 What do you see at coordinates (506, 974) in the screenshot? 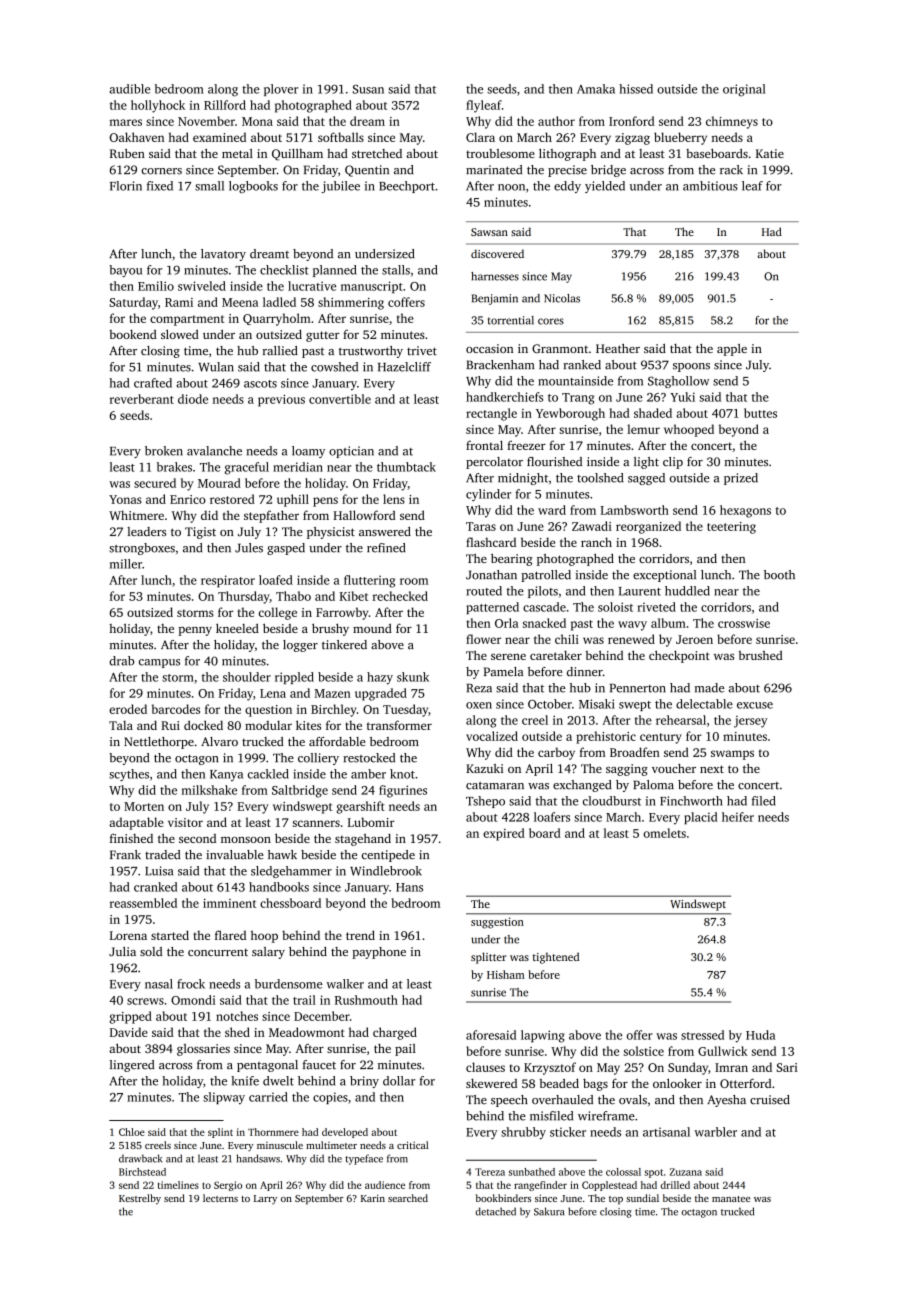
I see `Hisham` at bounding box center [506, 974].
